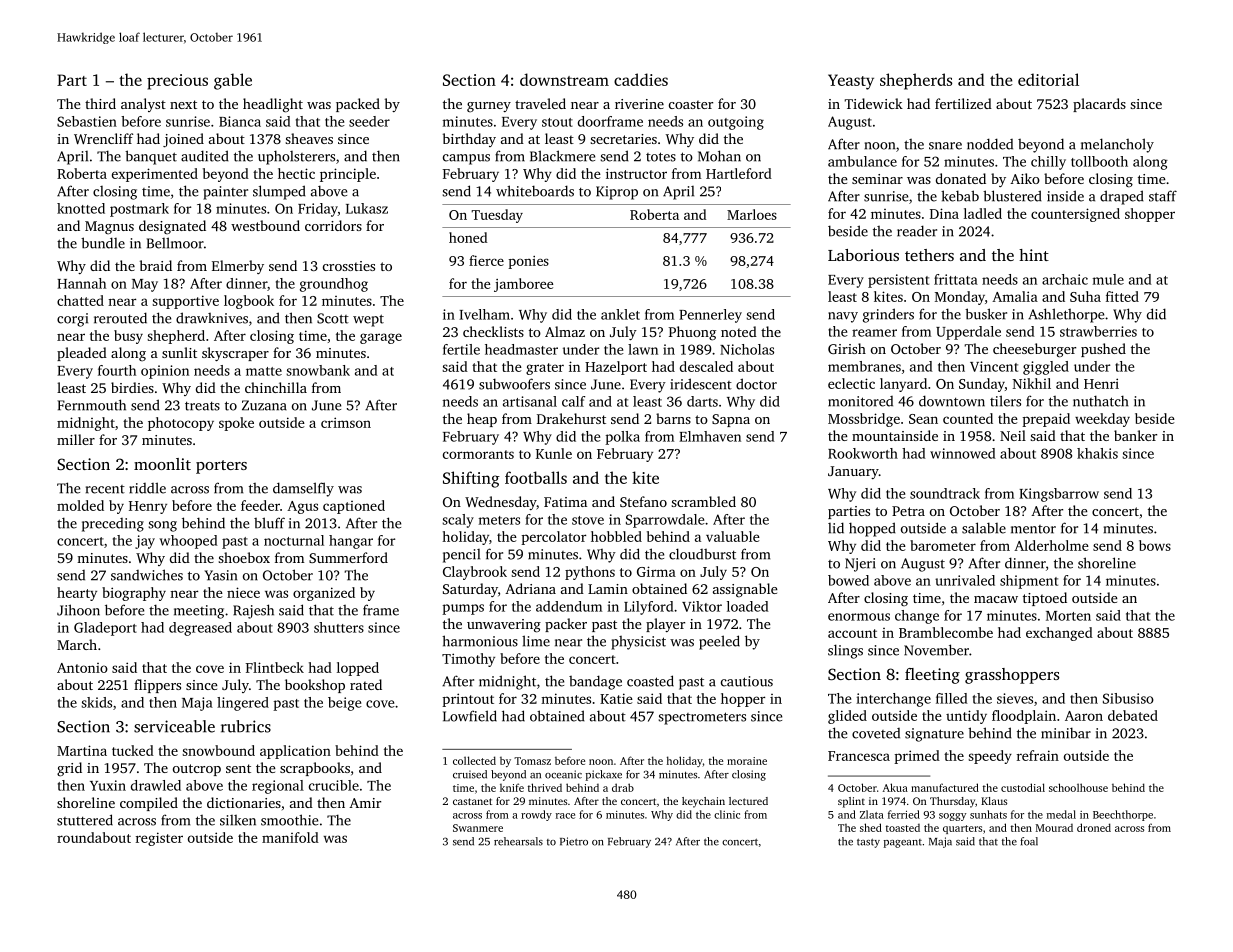  What do you see at coordinates (1097, 453) in the screenshot?
I see `khakis` at bounding box center [1097, 453].
